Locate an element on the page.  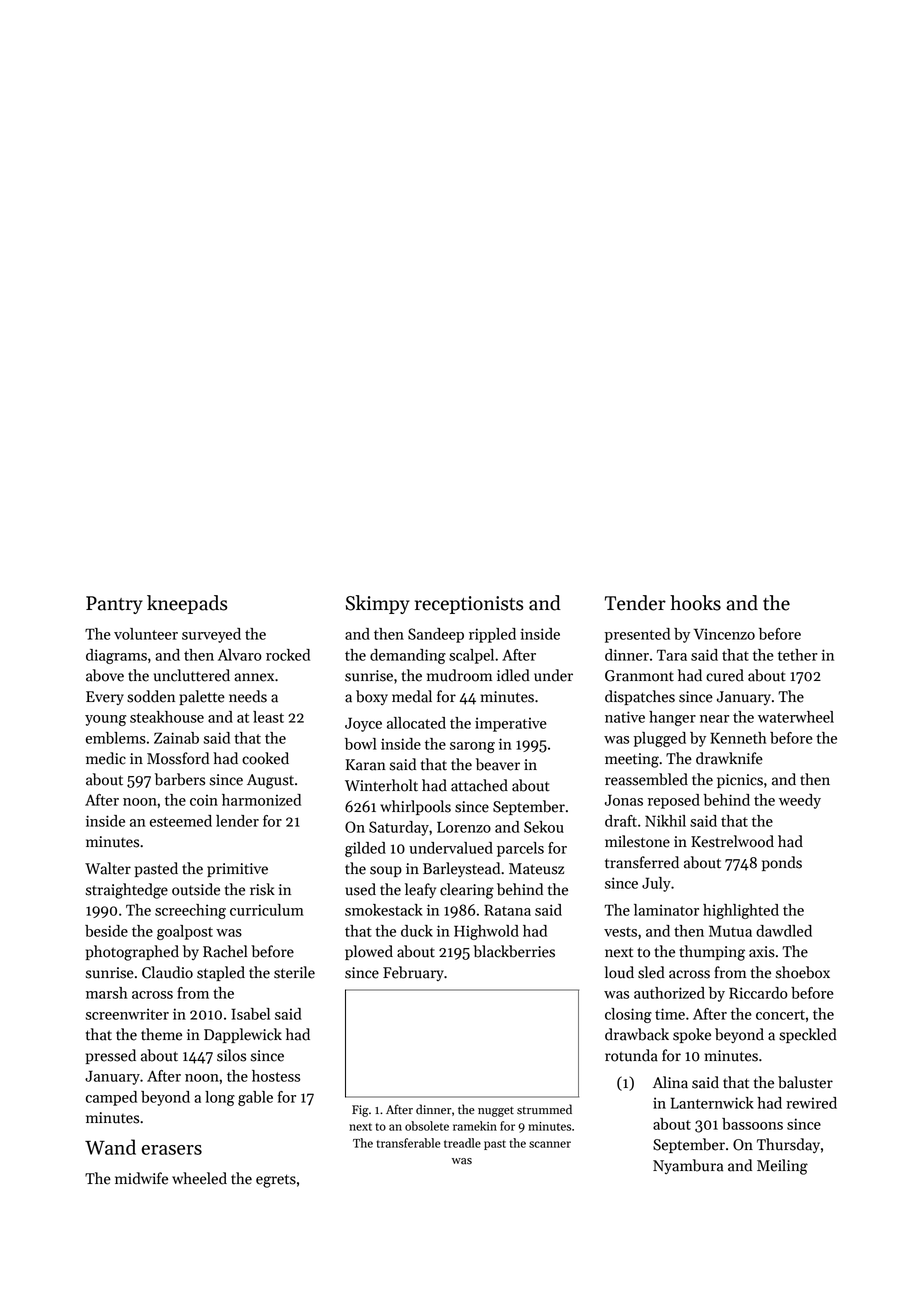
Saturday is located at coordinates (399, 828).
